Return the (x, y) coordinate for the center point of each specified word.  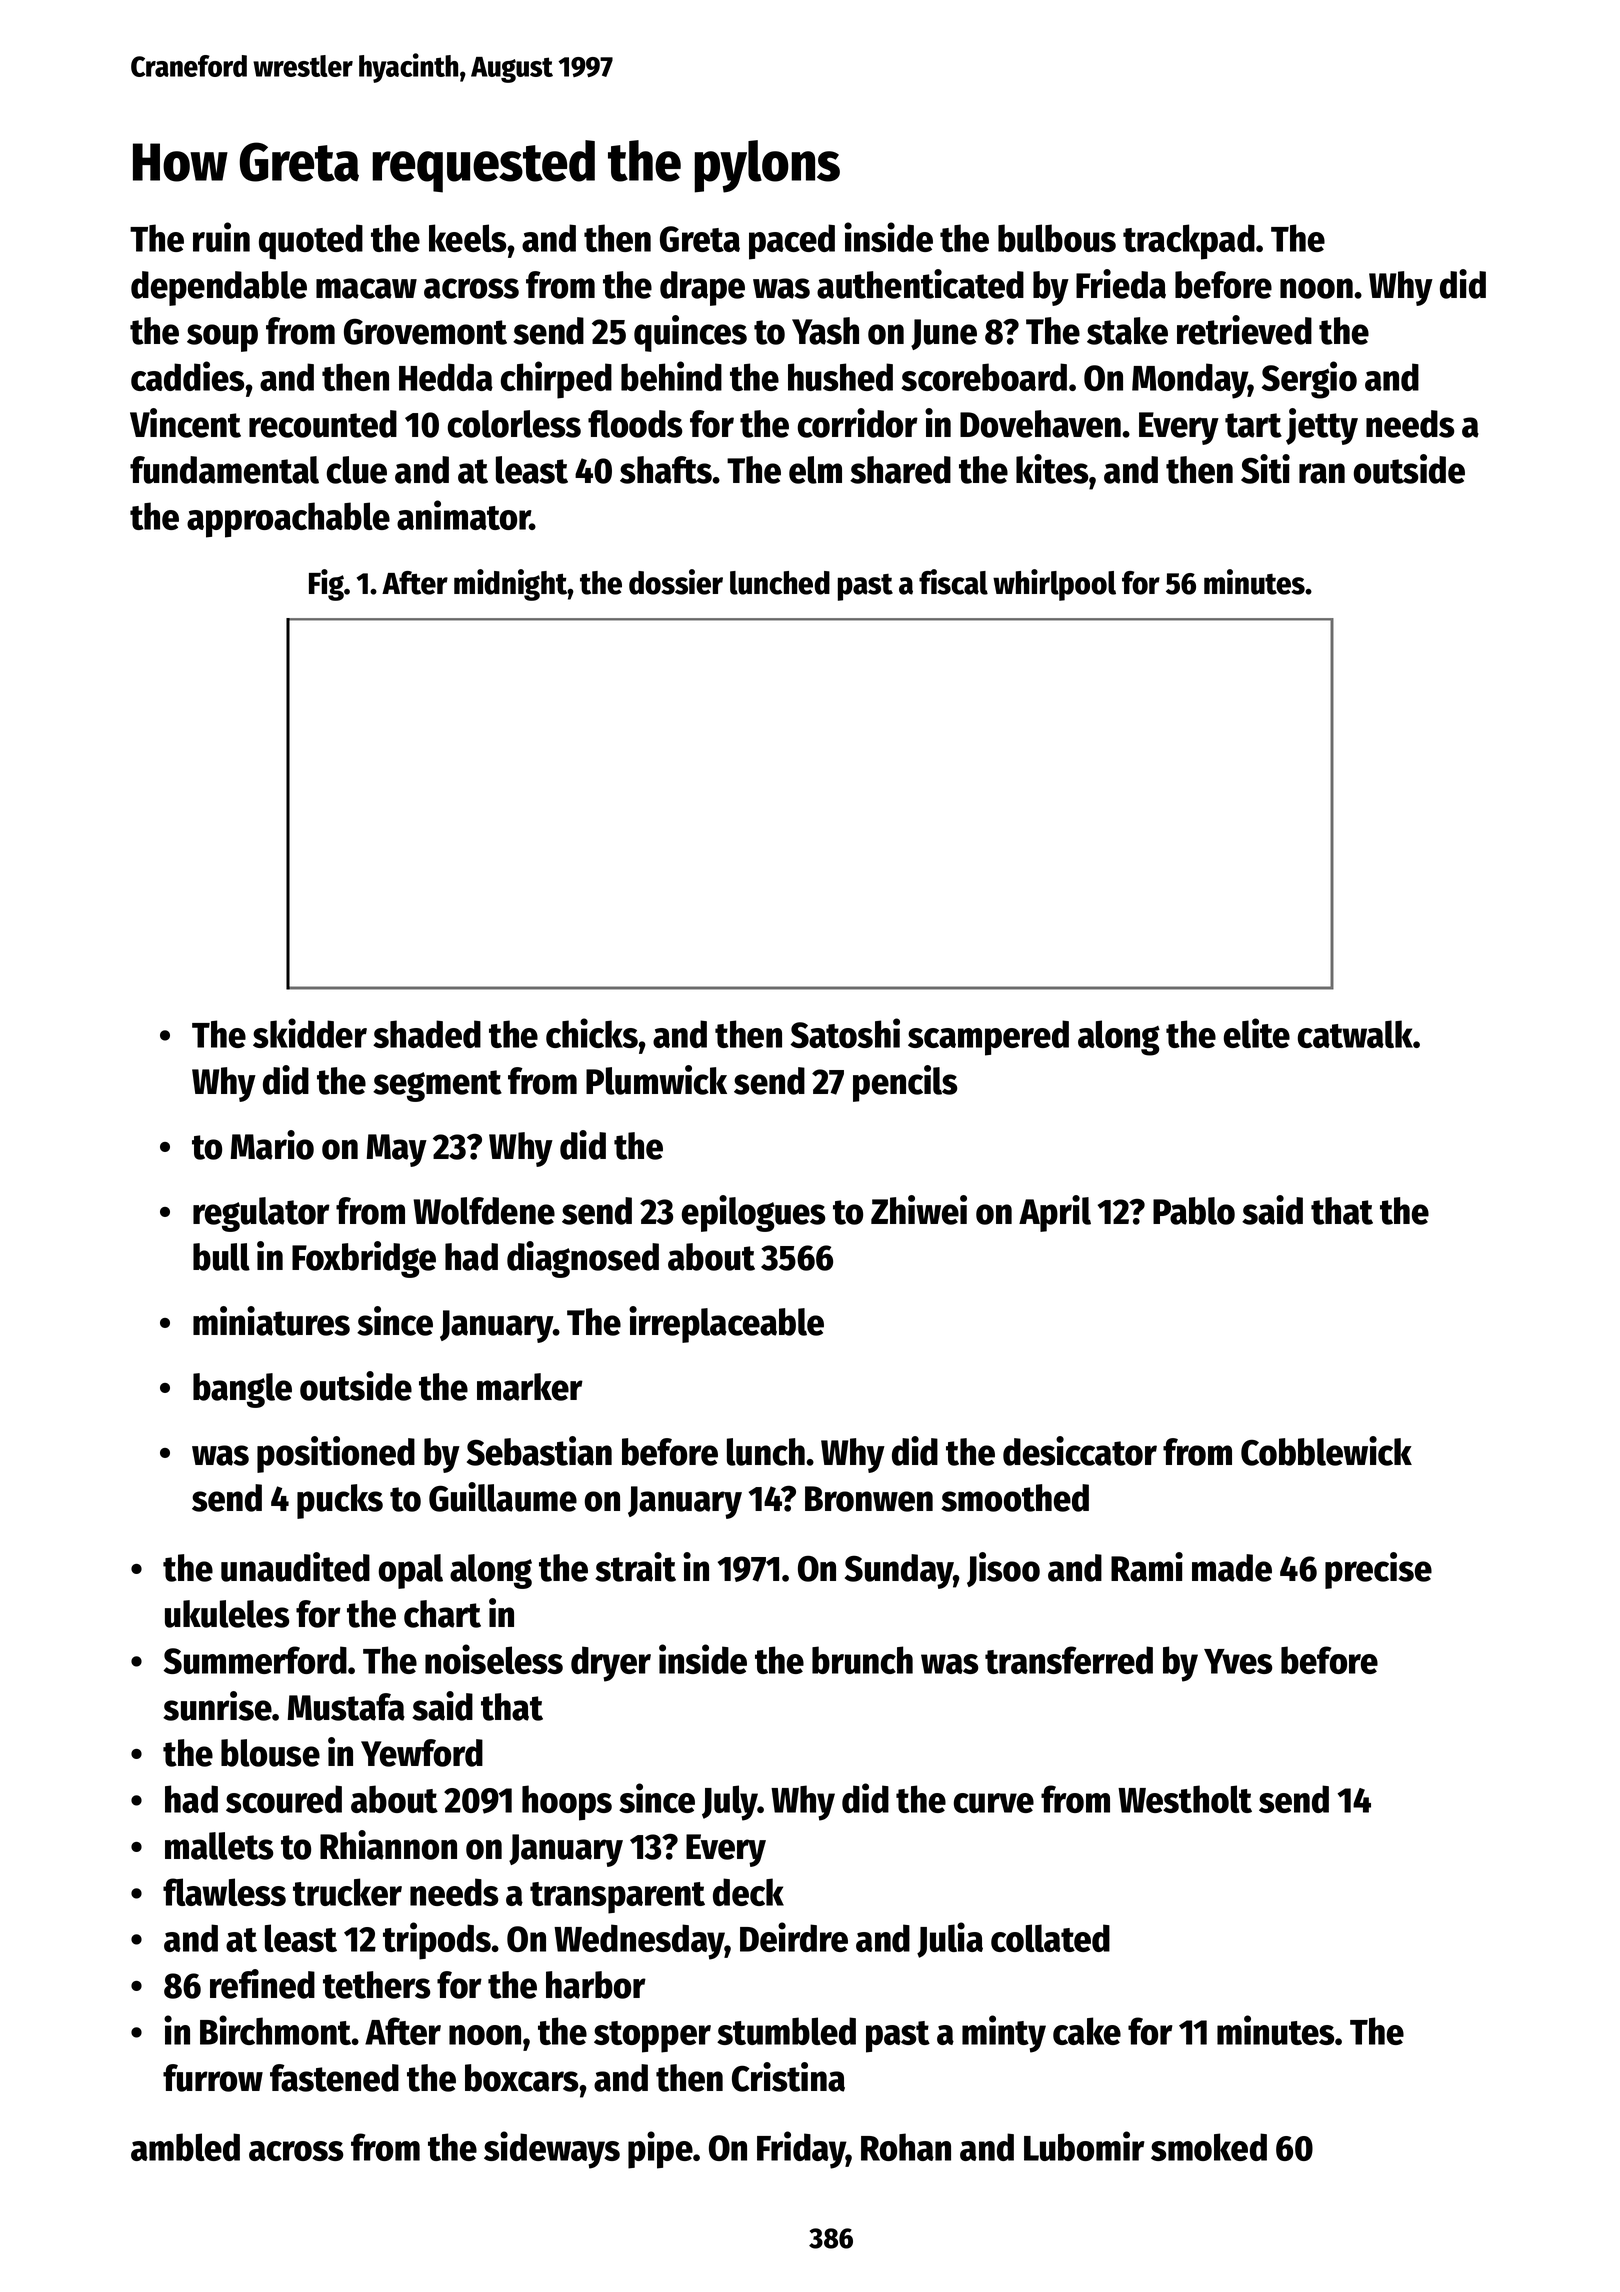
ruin (221, 237)
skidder (310, 1033)
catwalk (1355, 1034)
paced (792, 242)
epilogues (754, 1213)
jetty (1322, 426)
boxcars (522, 2078)
